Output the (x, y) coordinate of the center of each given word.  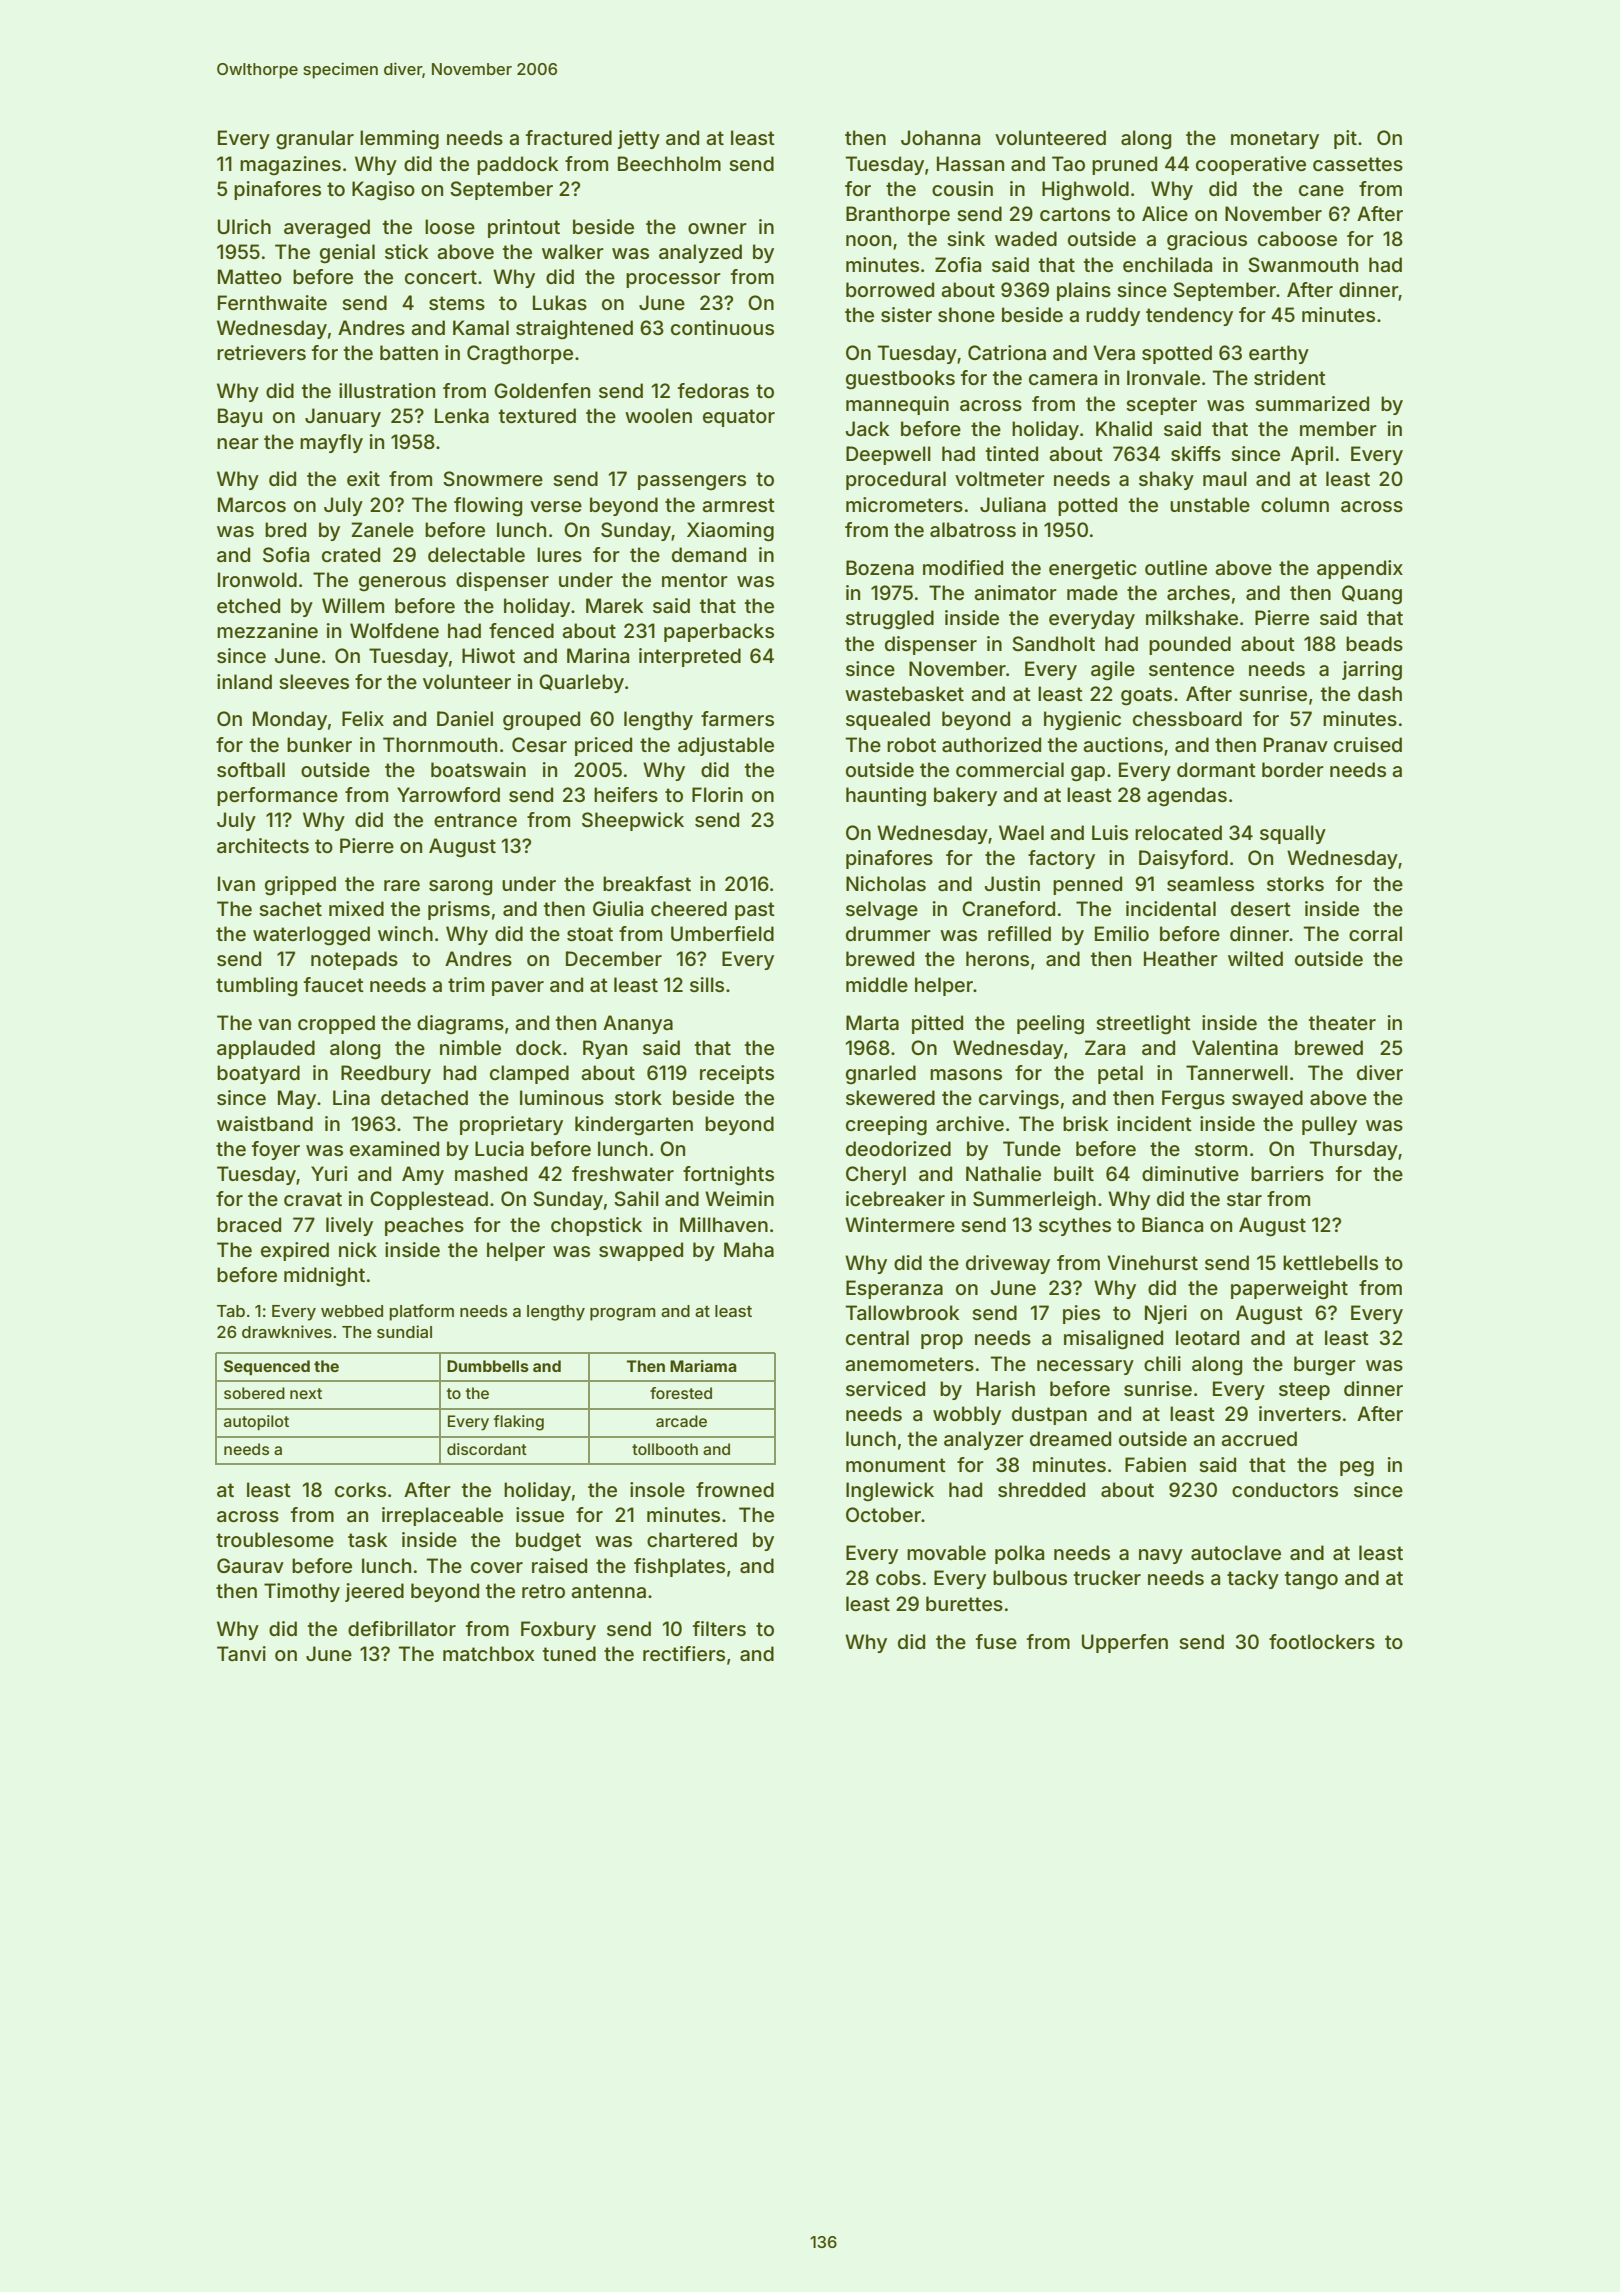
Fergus (1193, 1100)
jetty (639, 139)
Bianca (1172, 1224)
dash (1380, 693)
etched (248, 605)
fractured (569, 137)
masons (966, 1074)
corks (360, 1489)
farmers (737, 718)
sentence (1191, 669)
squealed (888, 720)
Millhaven (724, 1224)
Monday (290, 720)
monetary (1275, 140)
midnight (324, 1277)
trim (466, 984)
